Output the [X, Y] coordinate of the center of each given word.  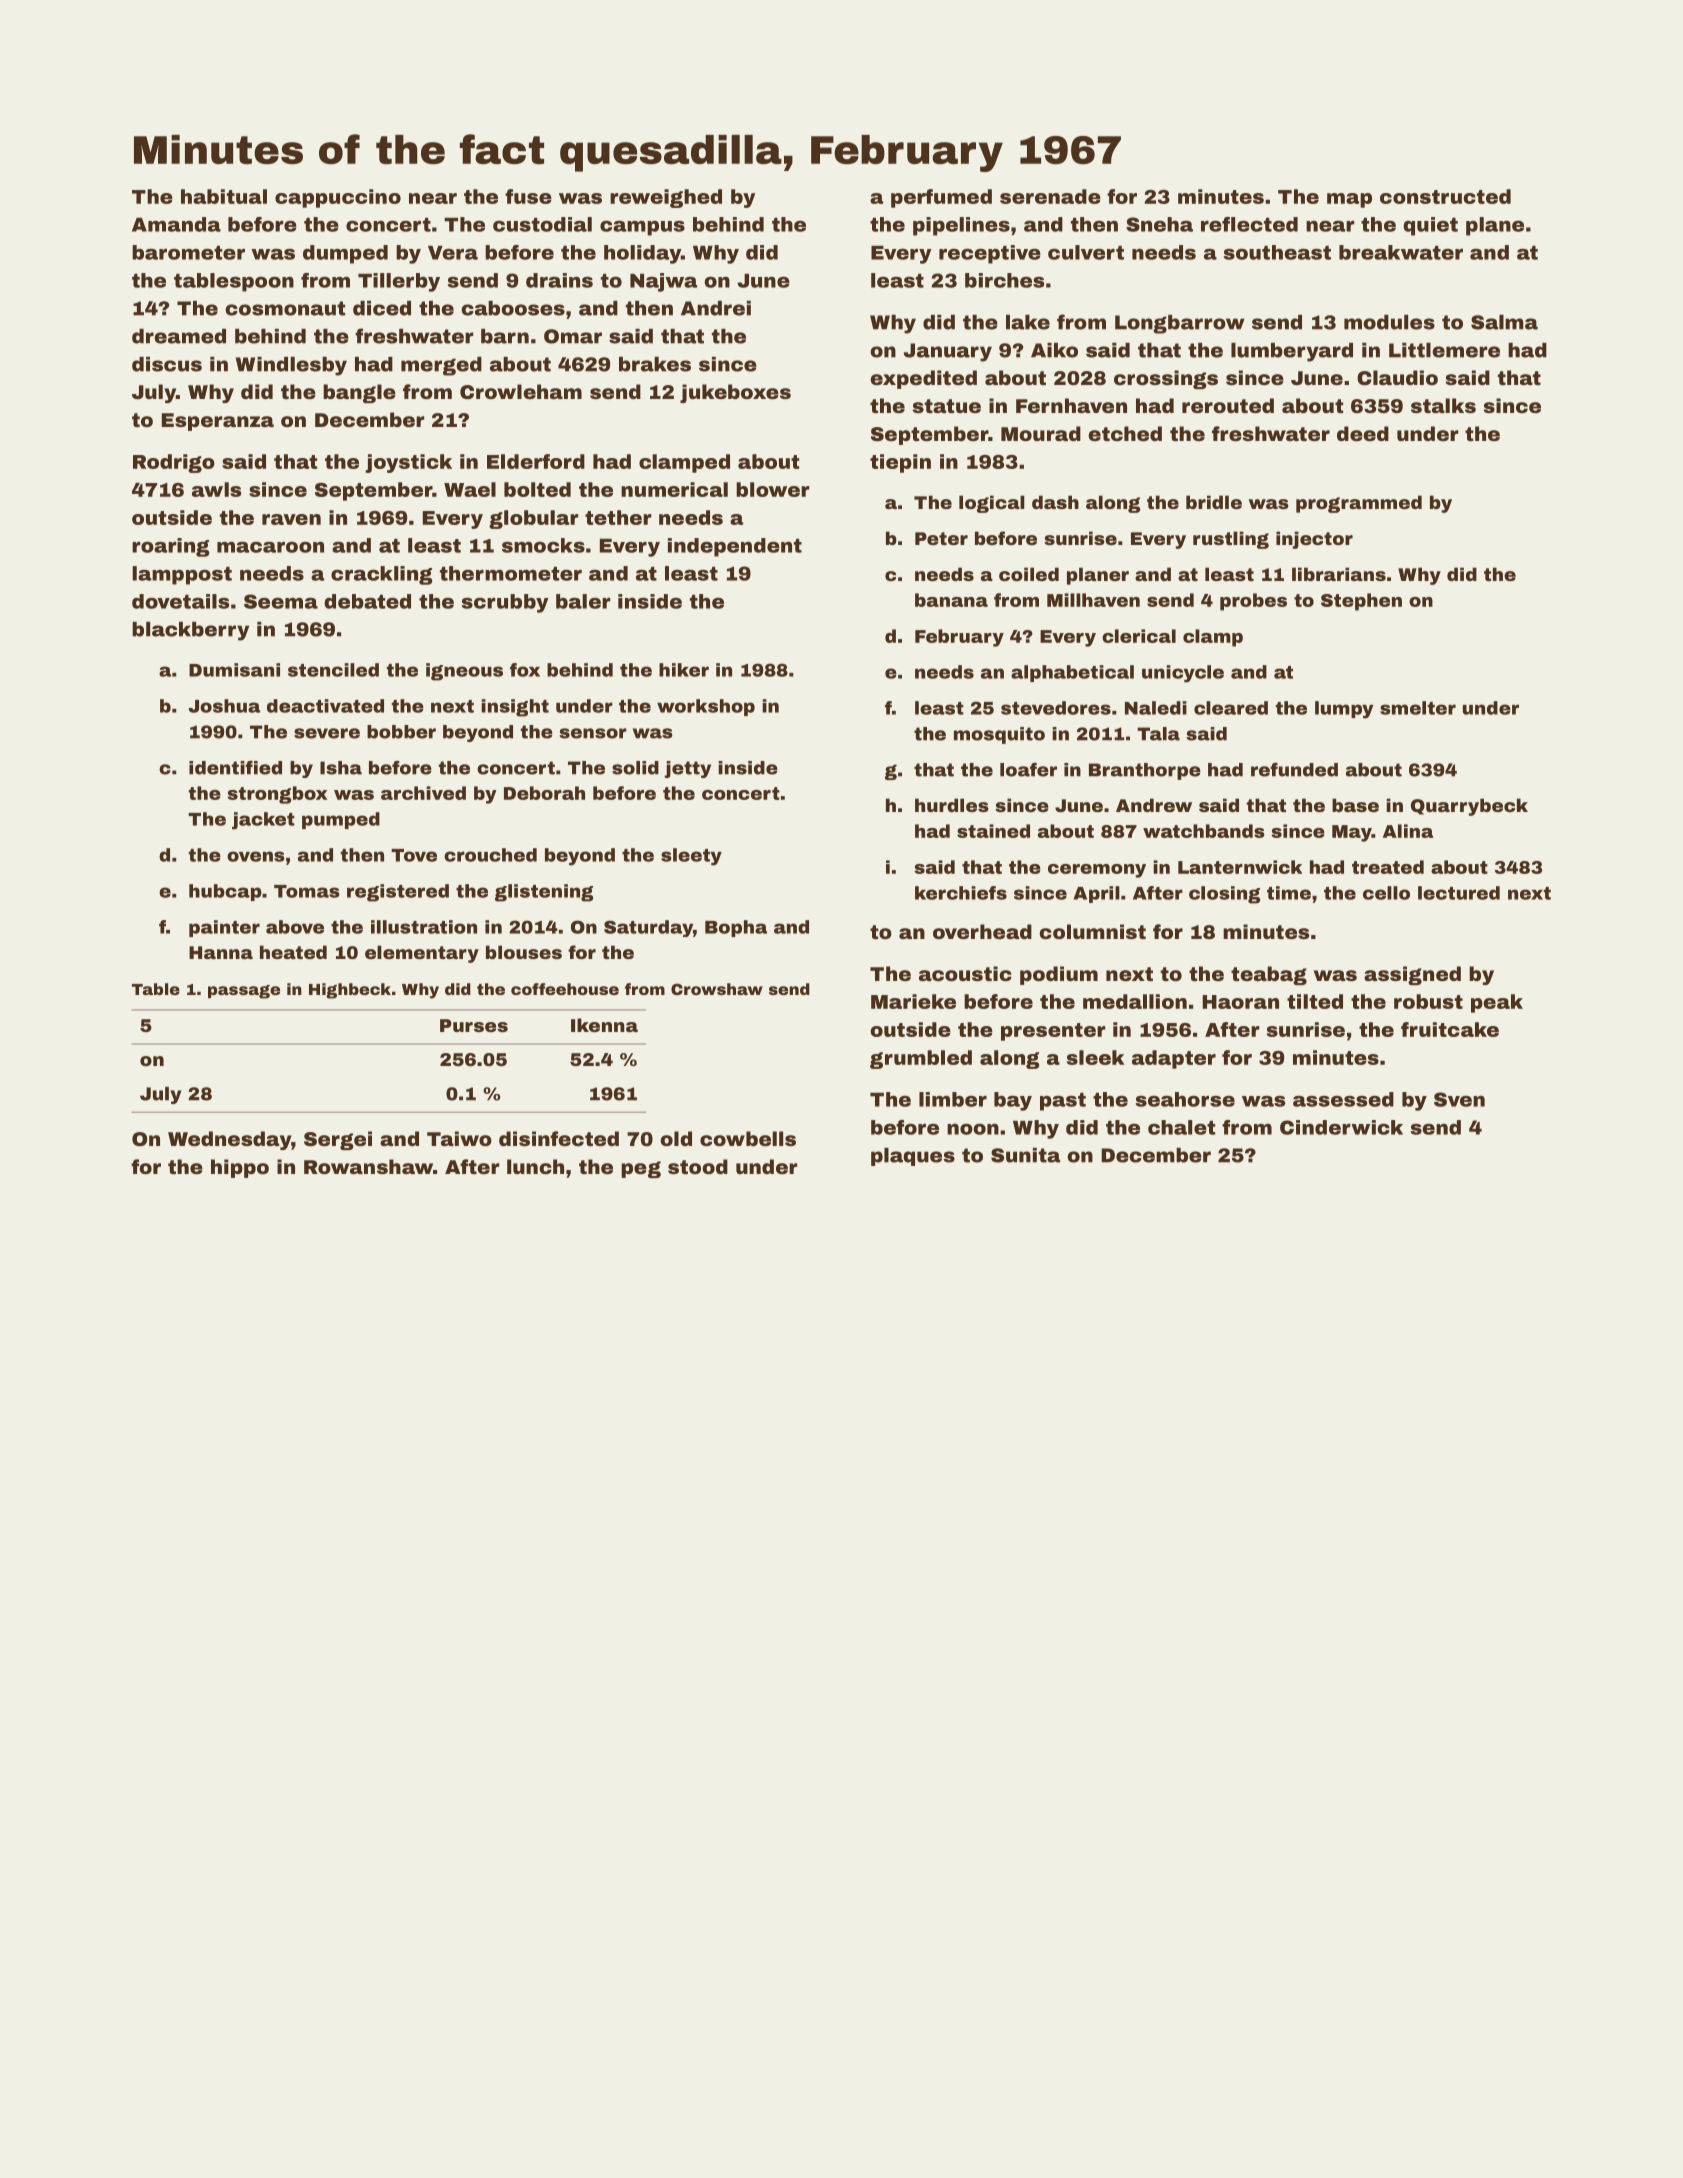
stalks [1443, 405]
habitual [224, 196]
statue [947, 406]
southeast [1277, 252]
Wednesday [229, 1140]
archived [423, 793]
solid [635, 768]
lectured [1459, 893]
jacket [263, 821]
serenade [1050, 196]
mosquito [999, 735]
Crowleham [521, 391]
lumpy [1344, 710]
